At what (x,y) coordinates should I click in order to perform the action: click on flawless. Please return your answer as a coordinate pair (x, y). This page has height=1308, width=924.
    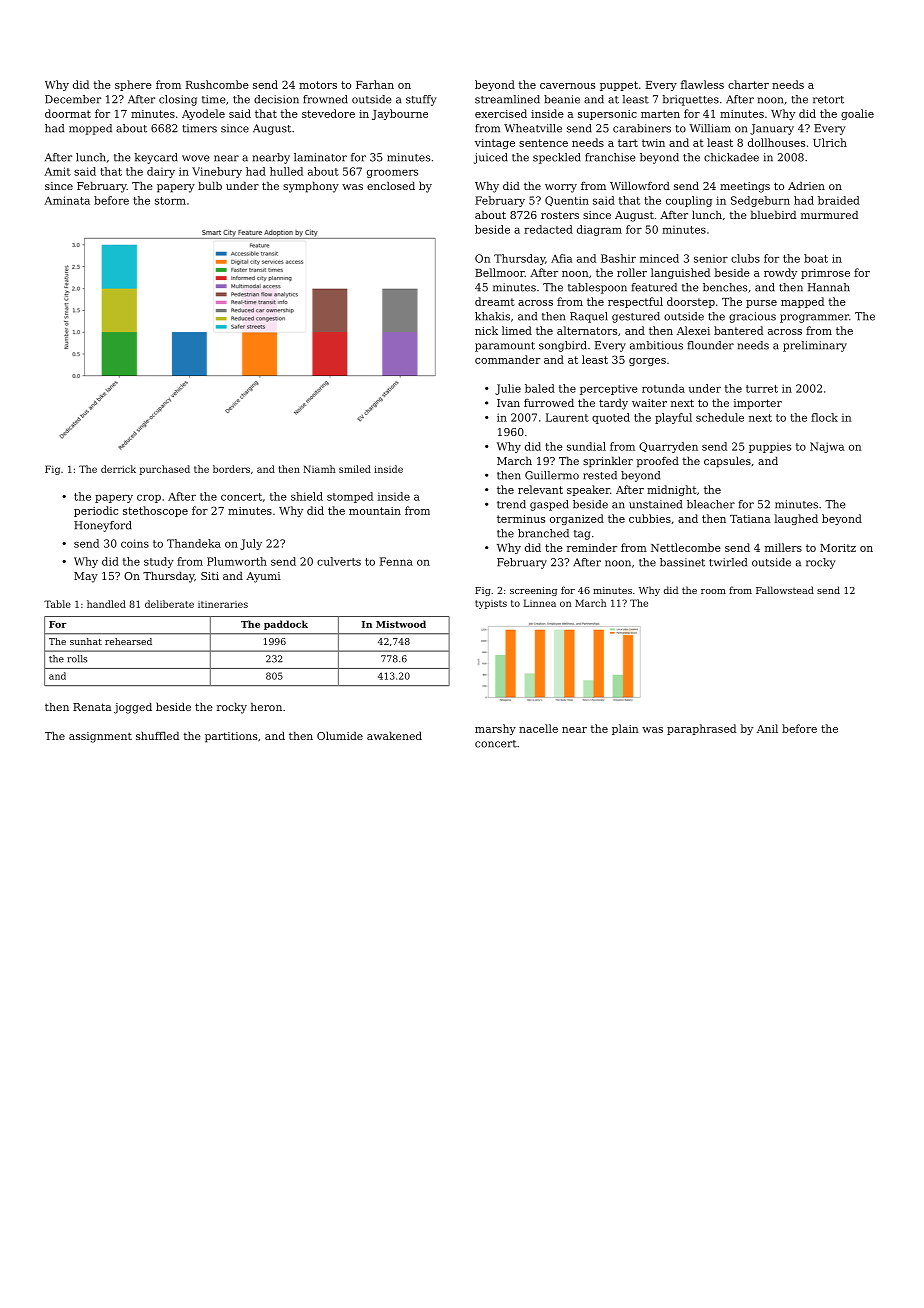
    Looking at the image, I should click on (702, 84).
